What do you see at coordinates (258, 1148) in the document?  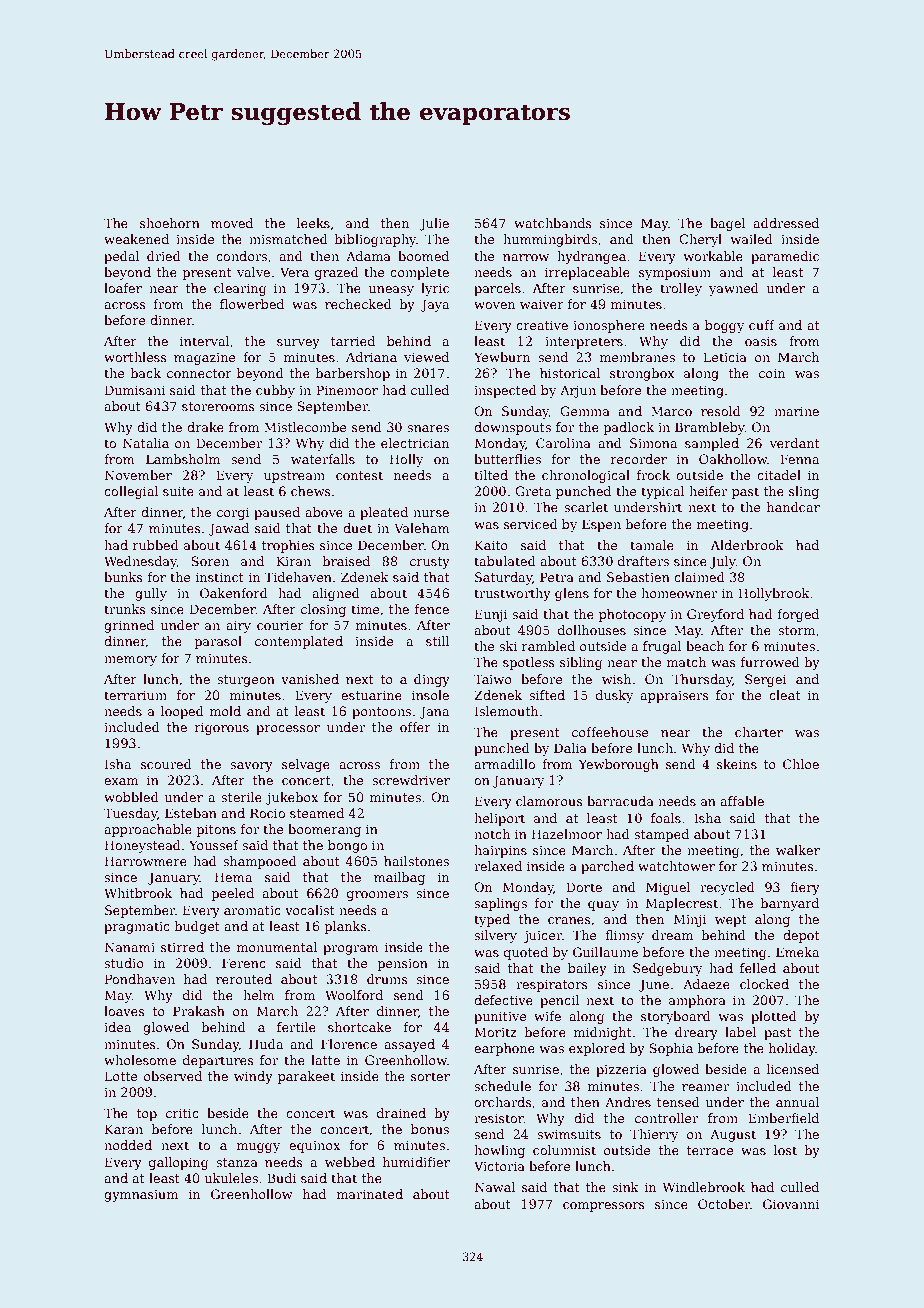 I see `muggy` at bounding box center [258, 1148].
